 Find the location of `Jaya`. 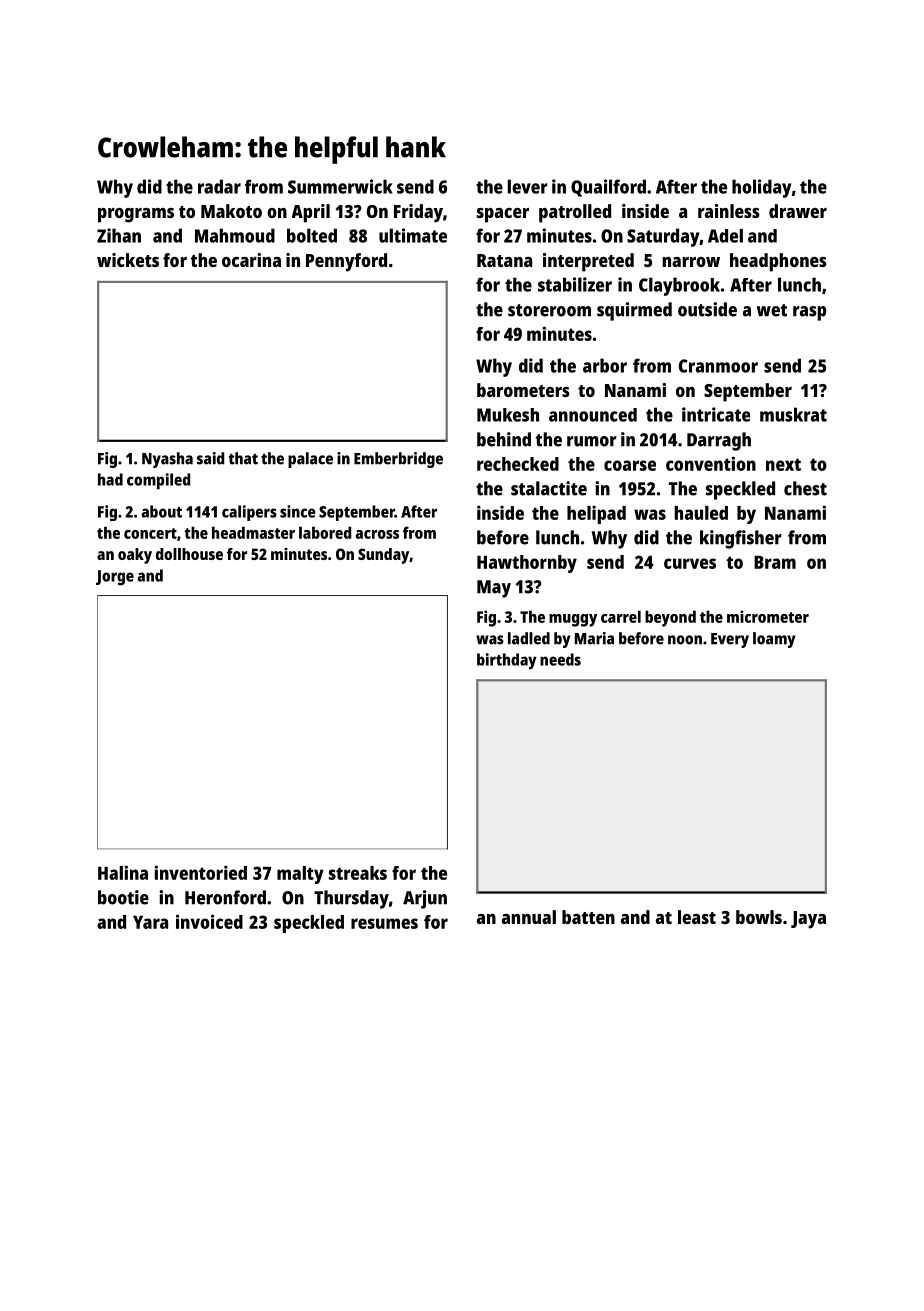

Jaya is located at coordinates (808, 920).
